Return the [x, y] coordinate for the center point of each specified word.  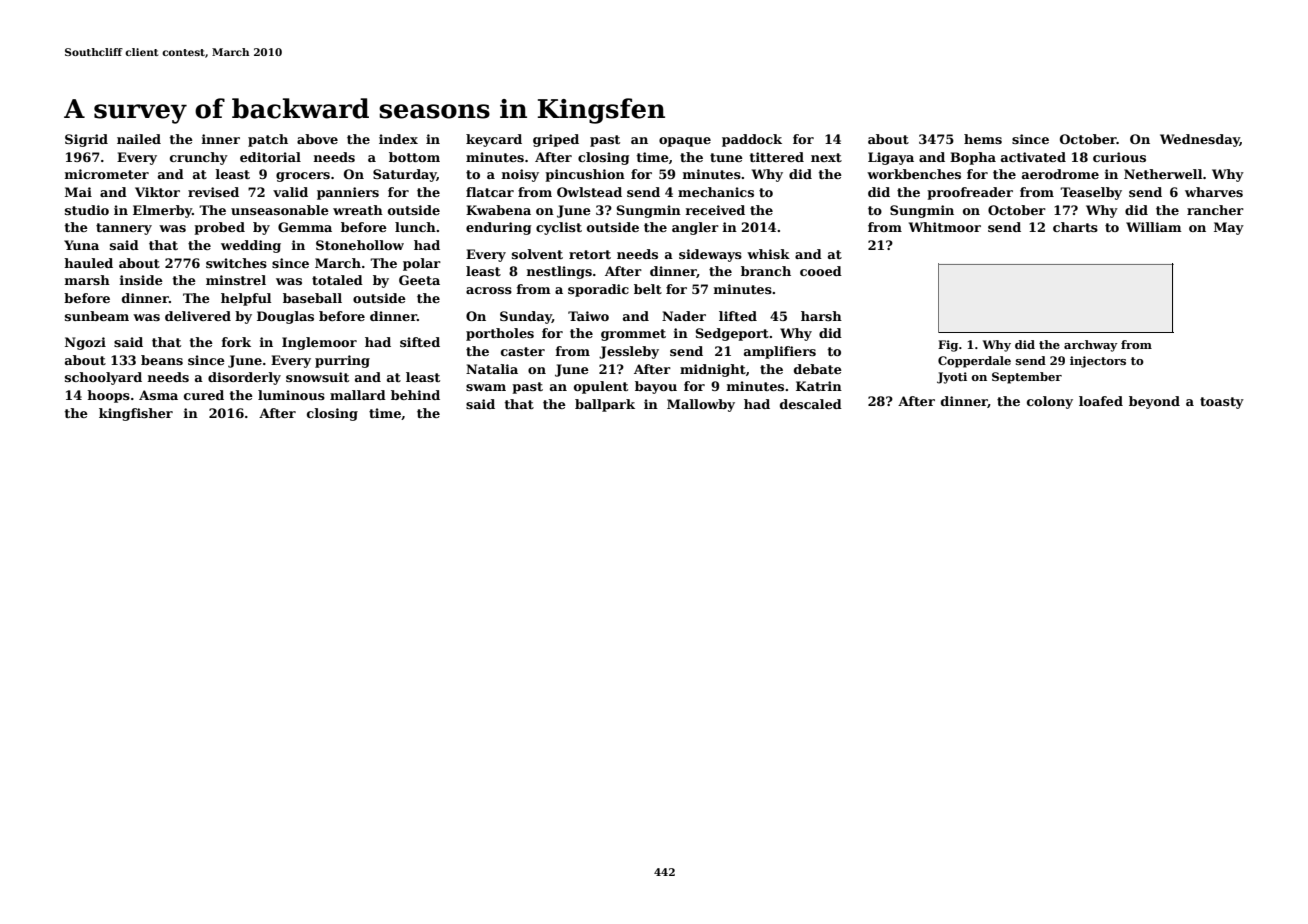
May [1229, 228]
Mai [78, 192]
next [826, 157]
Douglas [285, 317]
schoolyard [103, 378]
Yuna [81, 245]
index [398, 139]
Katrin [819, 386]
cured [204, 395]
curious [1119, 157]
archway [1091, 346]
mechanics [716, 192]
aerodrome [1060, 174]
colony [1050, 402]
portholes [500, 334]
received [715, 210]
